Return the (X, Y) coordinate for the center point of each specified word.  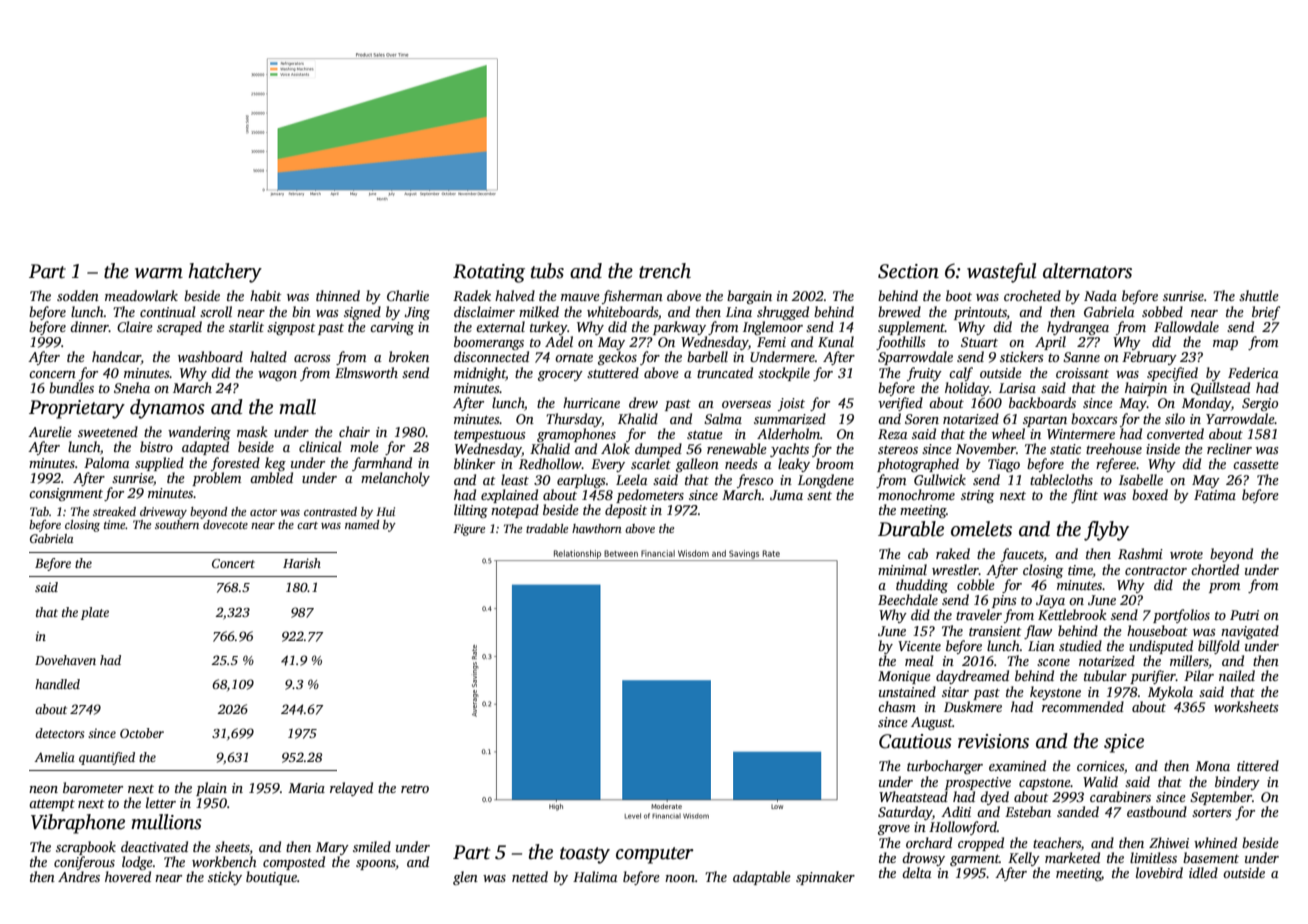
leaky (794, 465)
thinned (338, 295)
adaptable (762, 878)
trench (665, 271)
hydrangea (1078, 328)
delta (916, 872)
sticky (225, 878)
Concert (233, 563)
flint (1084, 496)
